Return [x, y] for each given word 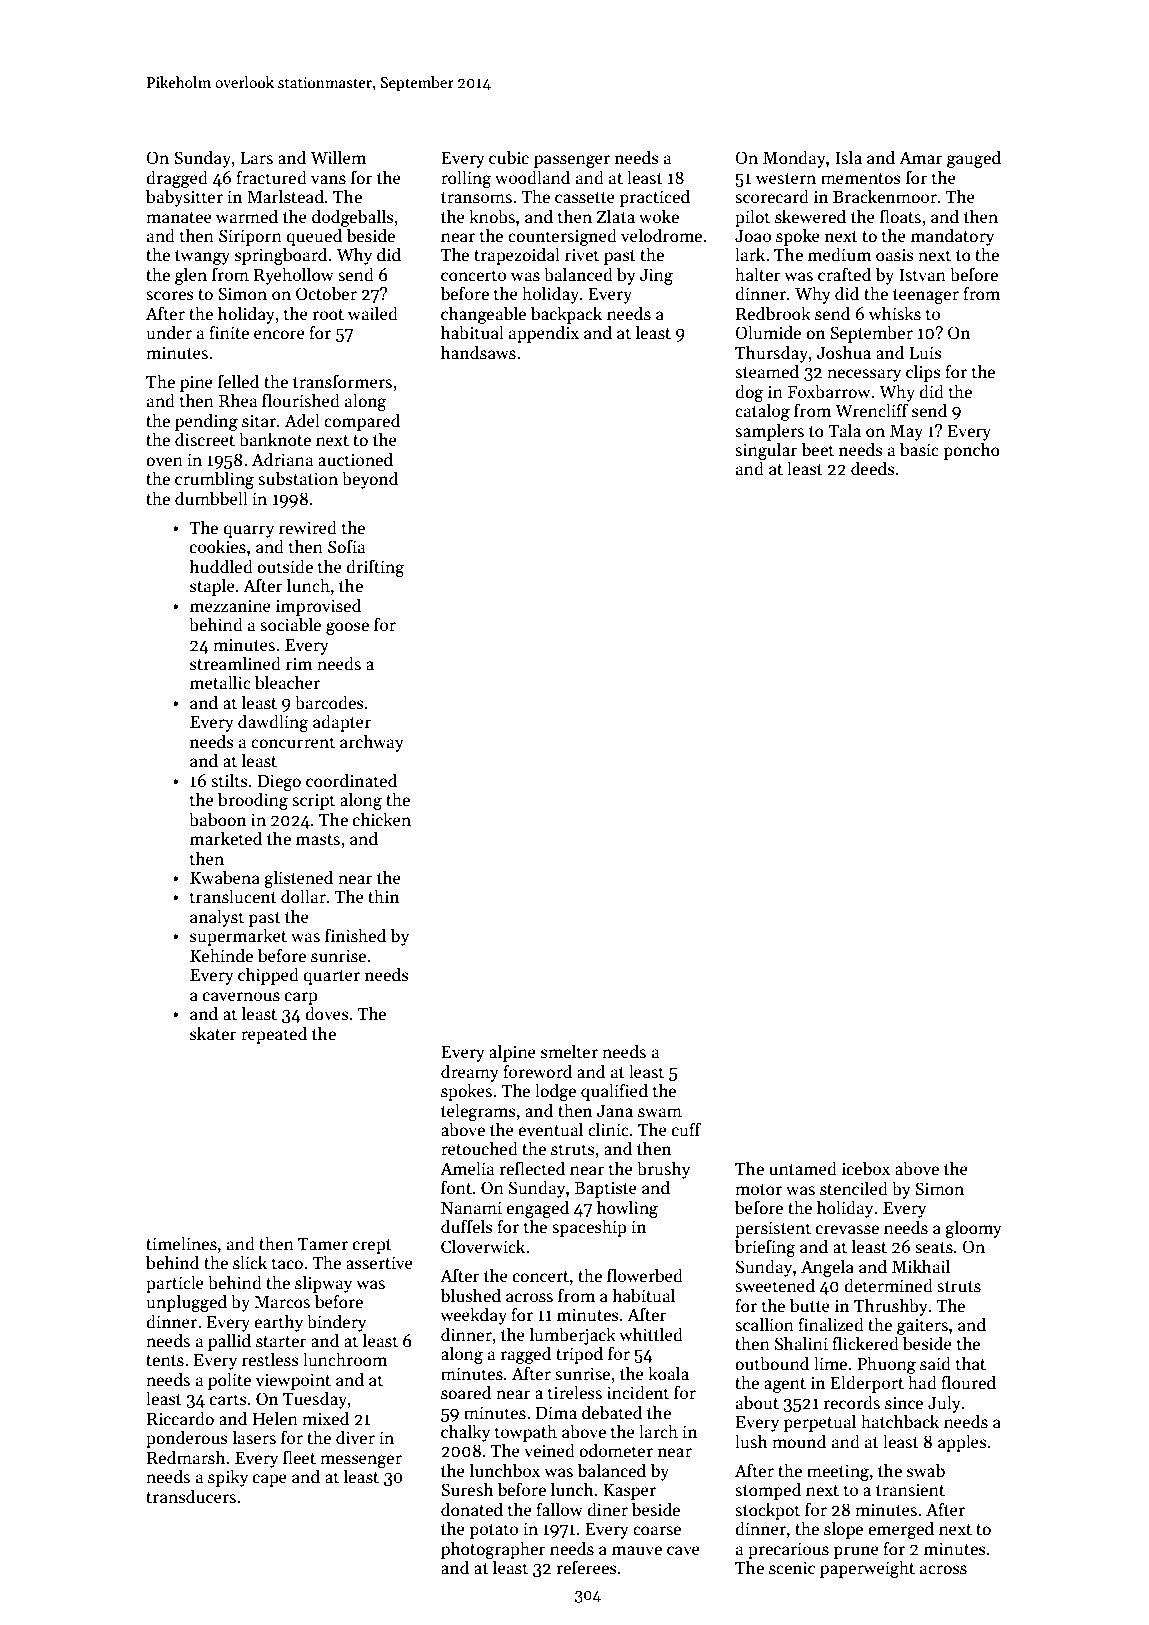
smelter [569, 1051]
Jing [656, 276]
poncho [972, 451]
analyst [217, 918]
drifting [375, 568]
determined [888, 1285]
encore [279, 335]
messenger [361, 1461]
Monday [794, 159]
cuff [686, 1129]
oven [164, 462]
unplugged [187, 1303]
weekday [473, 1316]
